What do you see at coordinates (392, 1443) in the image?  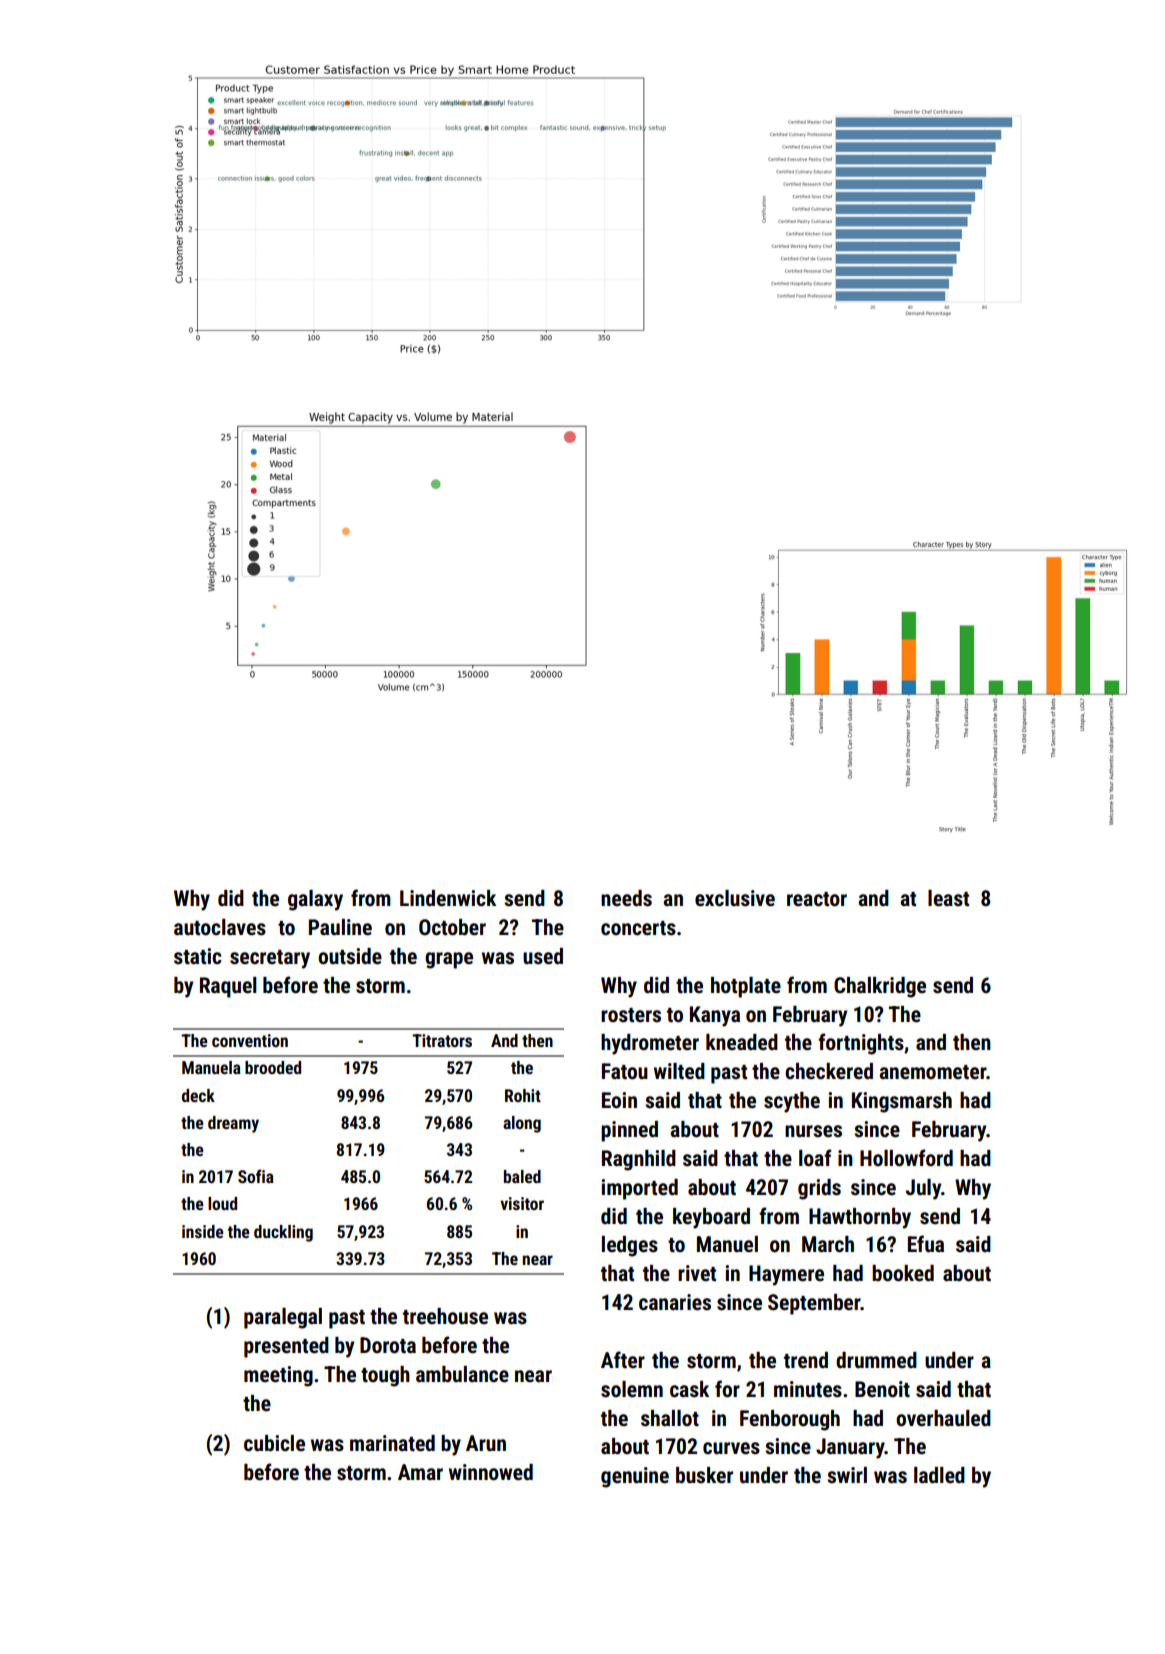 I see `marinated` at bounding box center [392, 1443].
